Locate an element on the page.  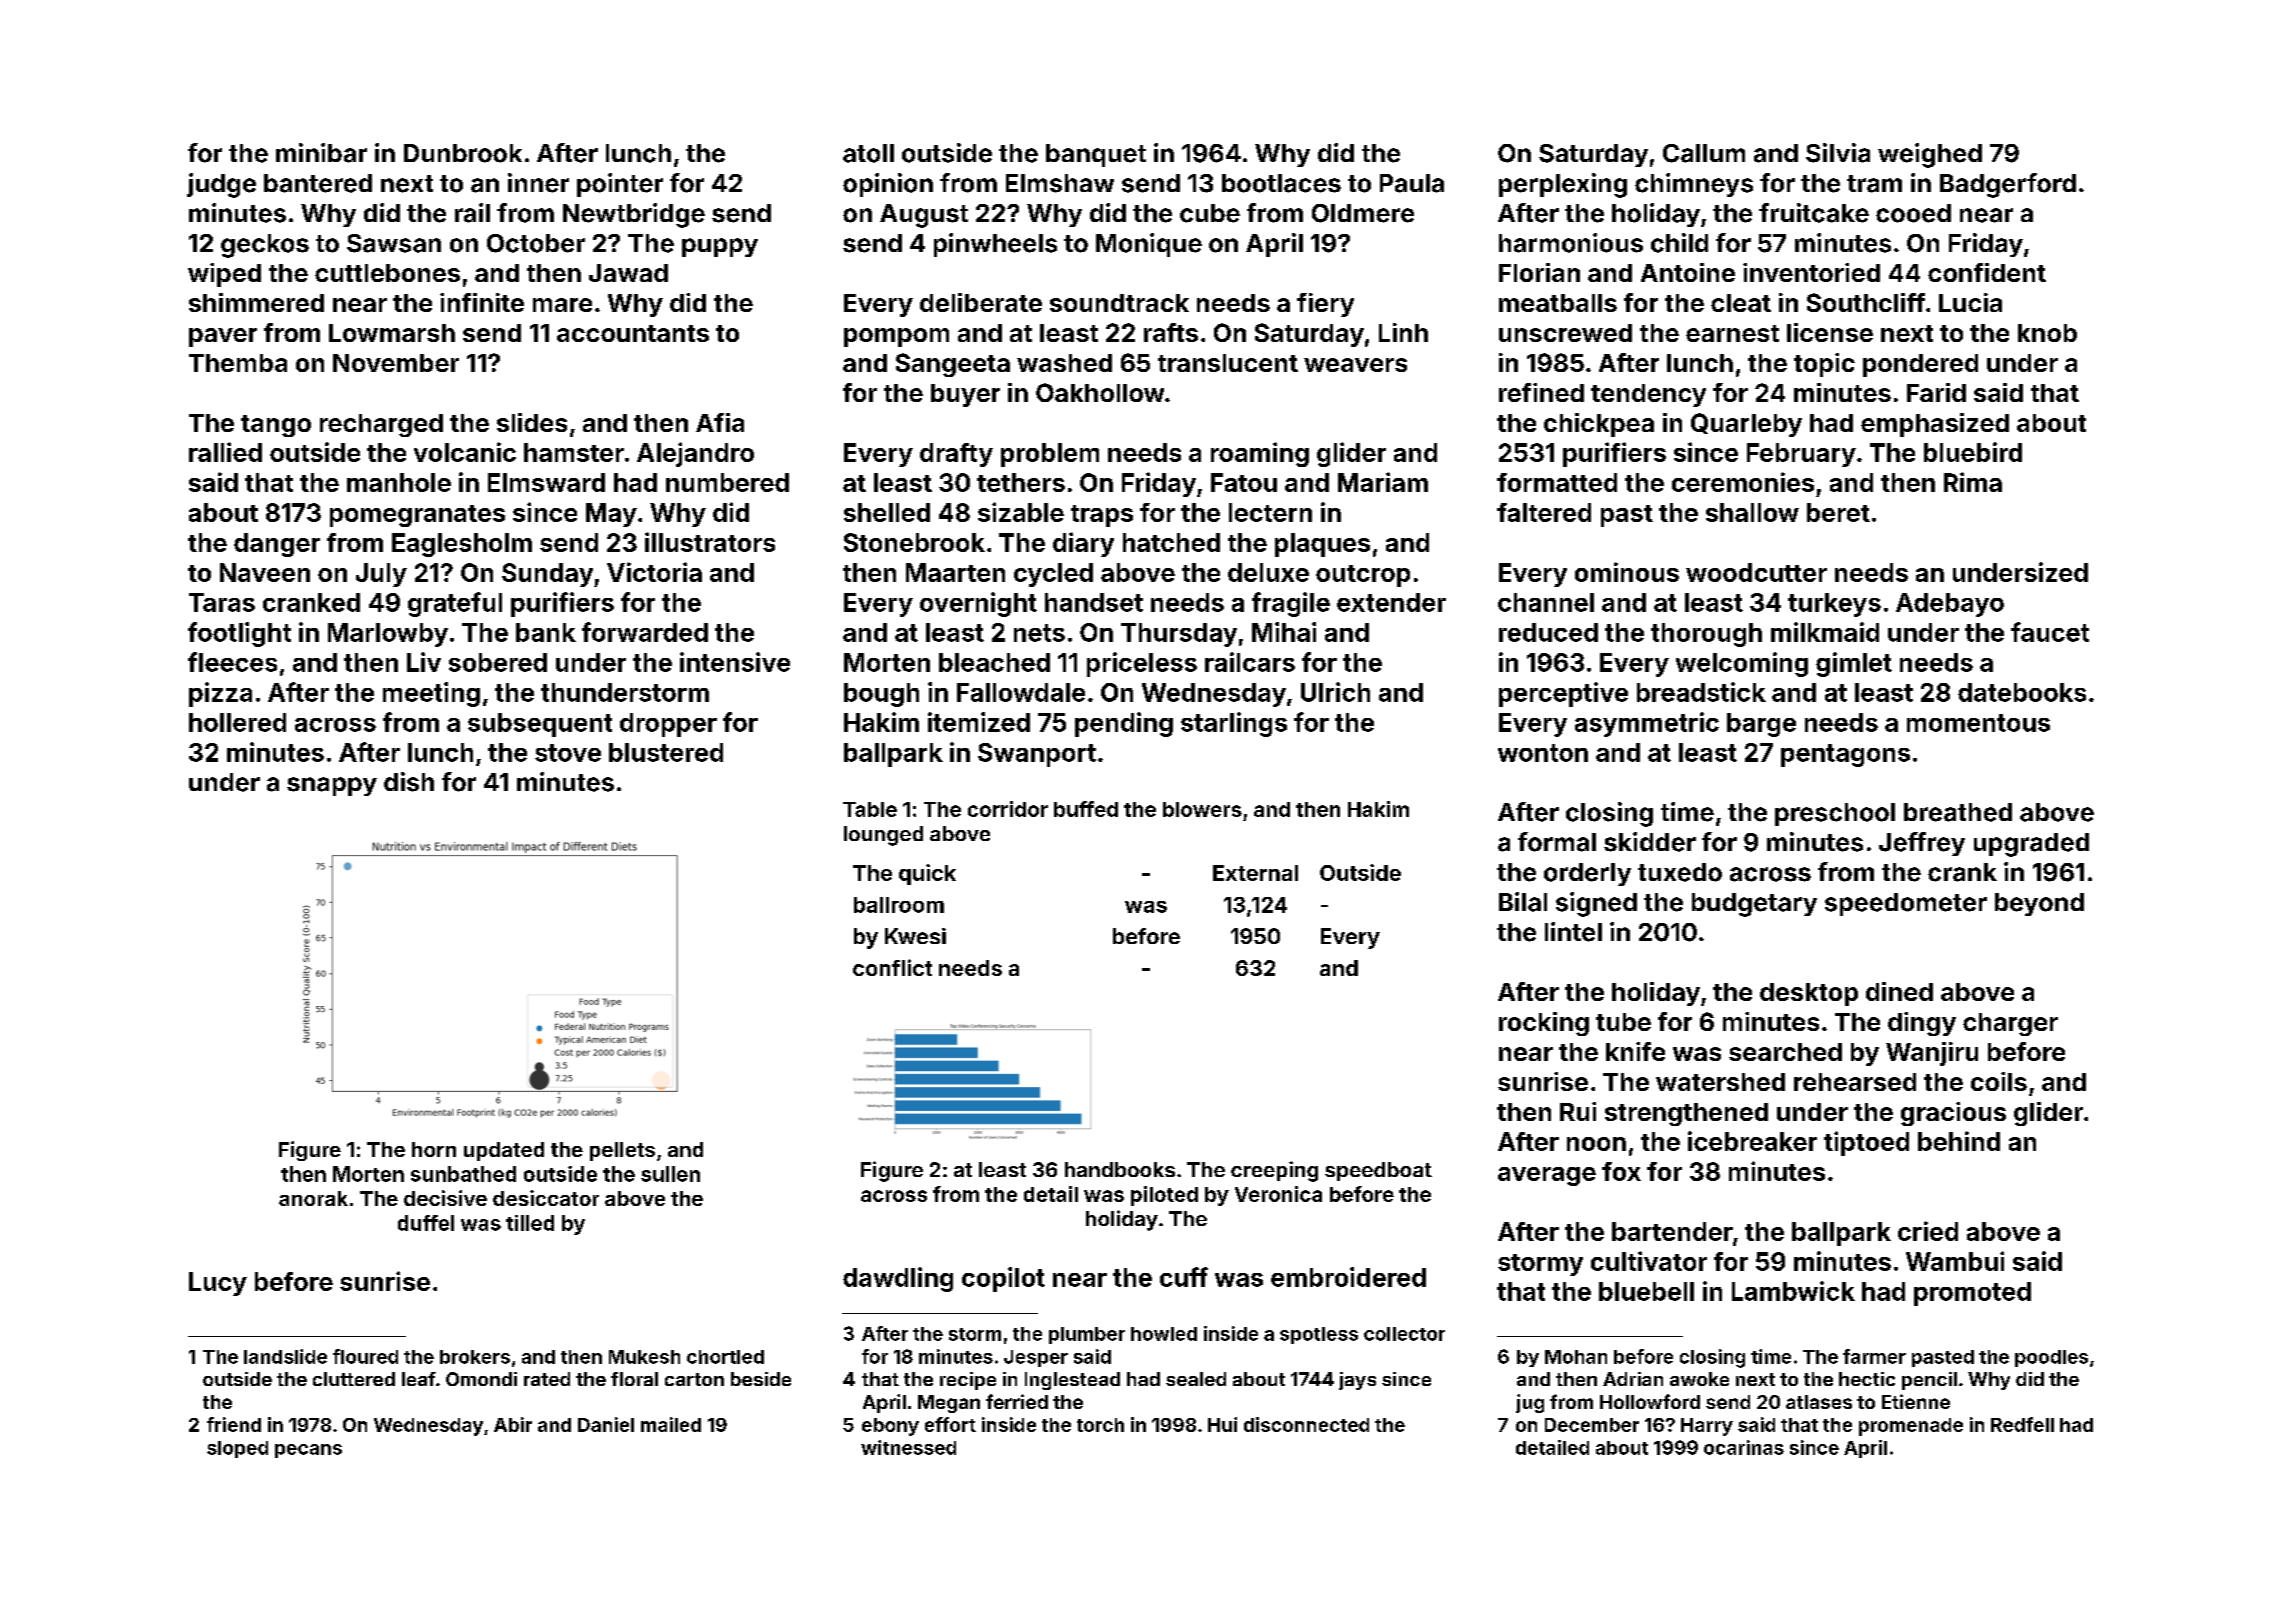
cuff is located at coordinates (1184, 1277).
